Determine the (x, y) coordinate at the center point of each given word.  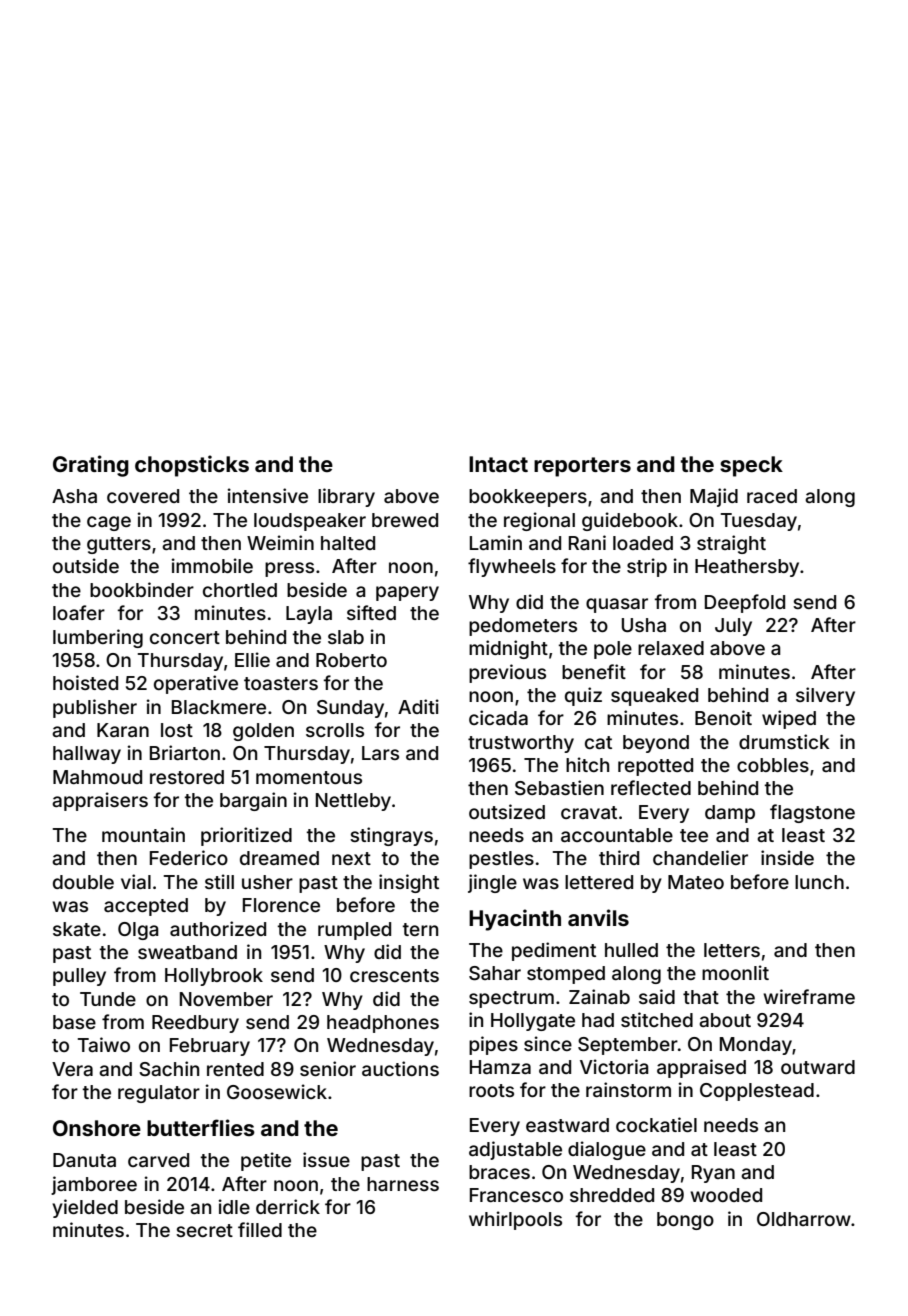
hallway (87, 755)
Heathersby (747, 568)
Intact (498, 464)
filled (260, 1229)
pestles (501, 860)
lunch (819, 882)
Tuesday (759, 522)
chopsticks (192, 466)
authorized (218, 928)
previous (507, 673)
